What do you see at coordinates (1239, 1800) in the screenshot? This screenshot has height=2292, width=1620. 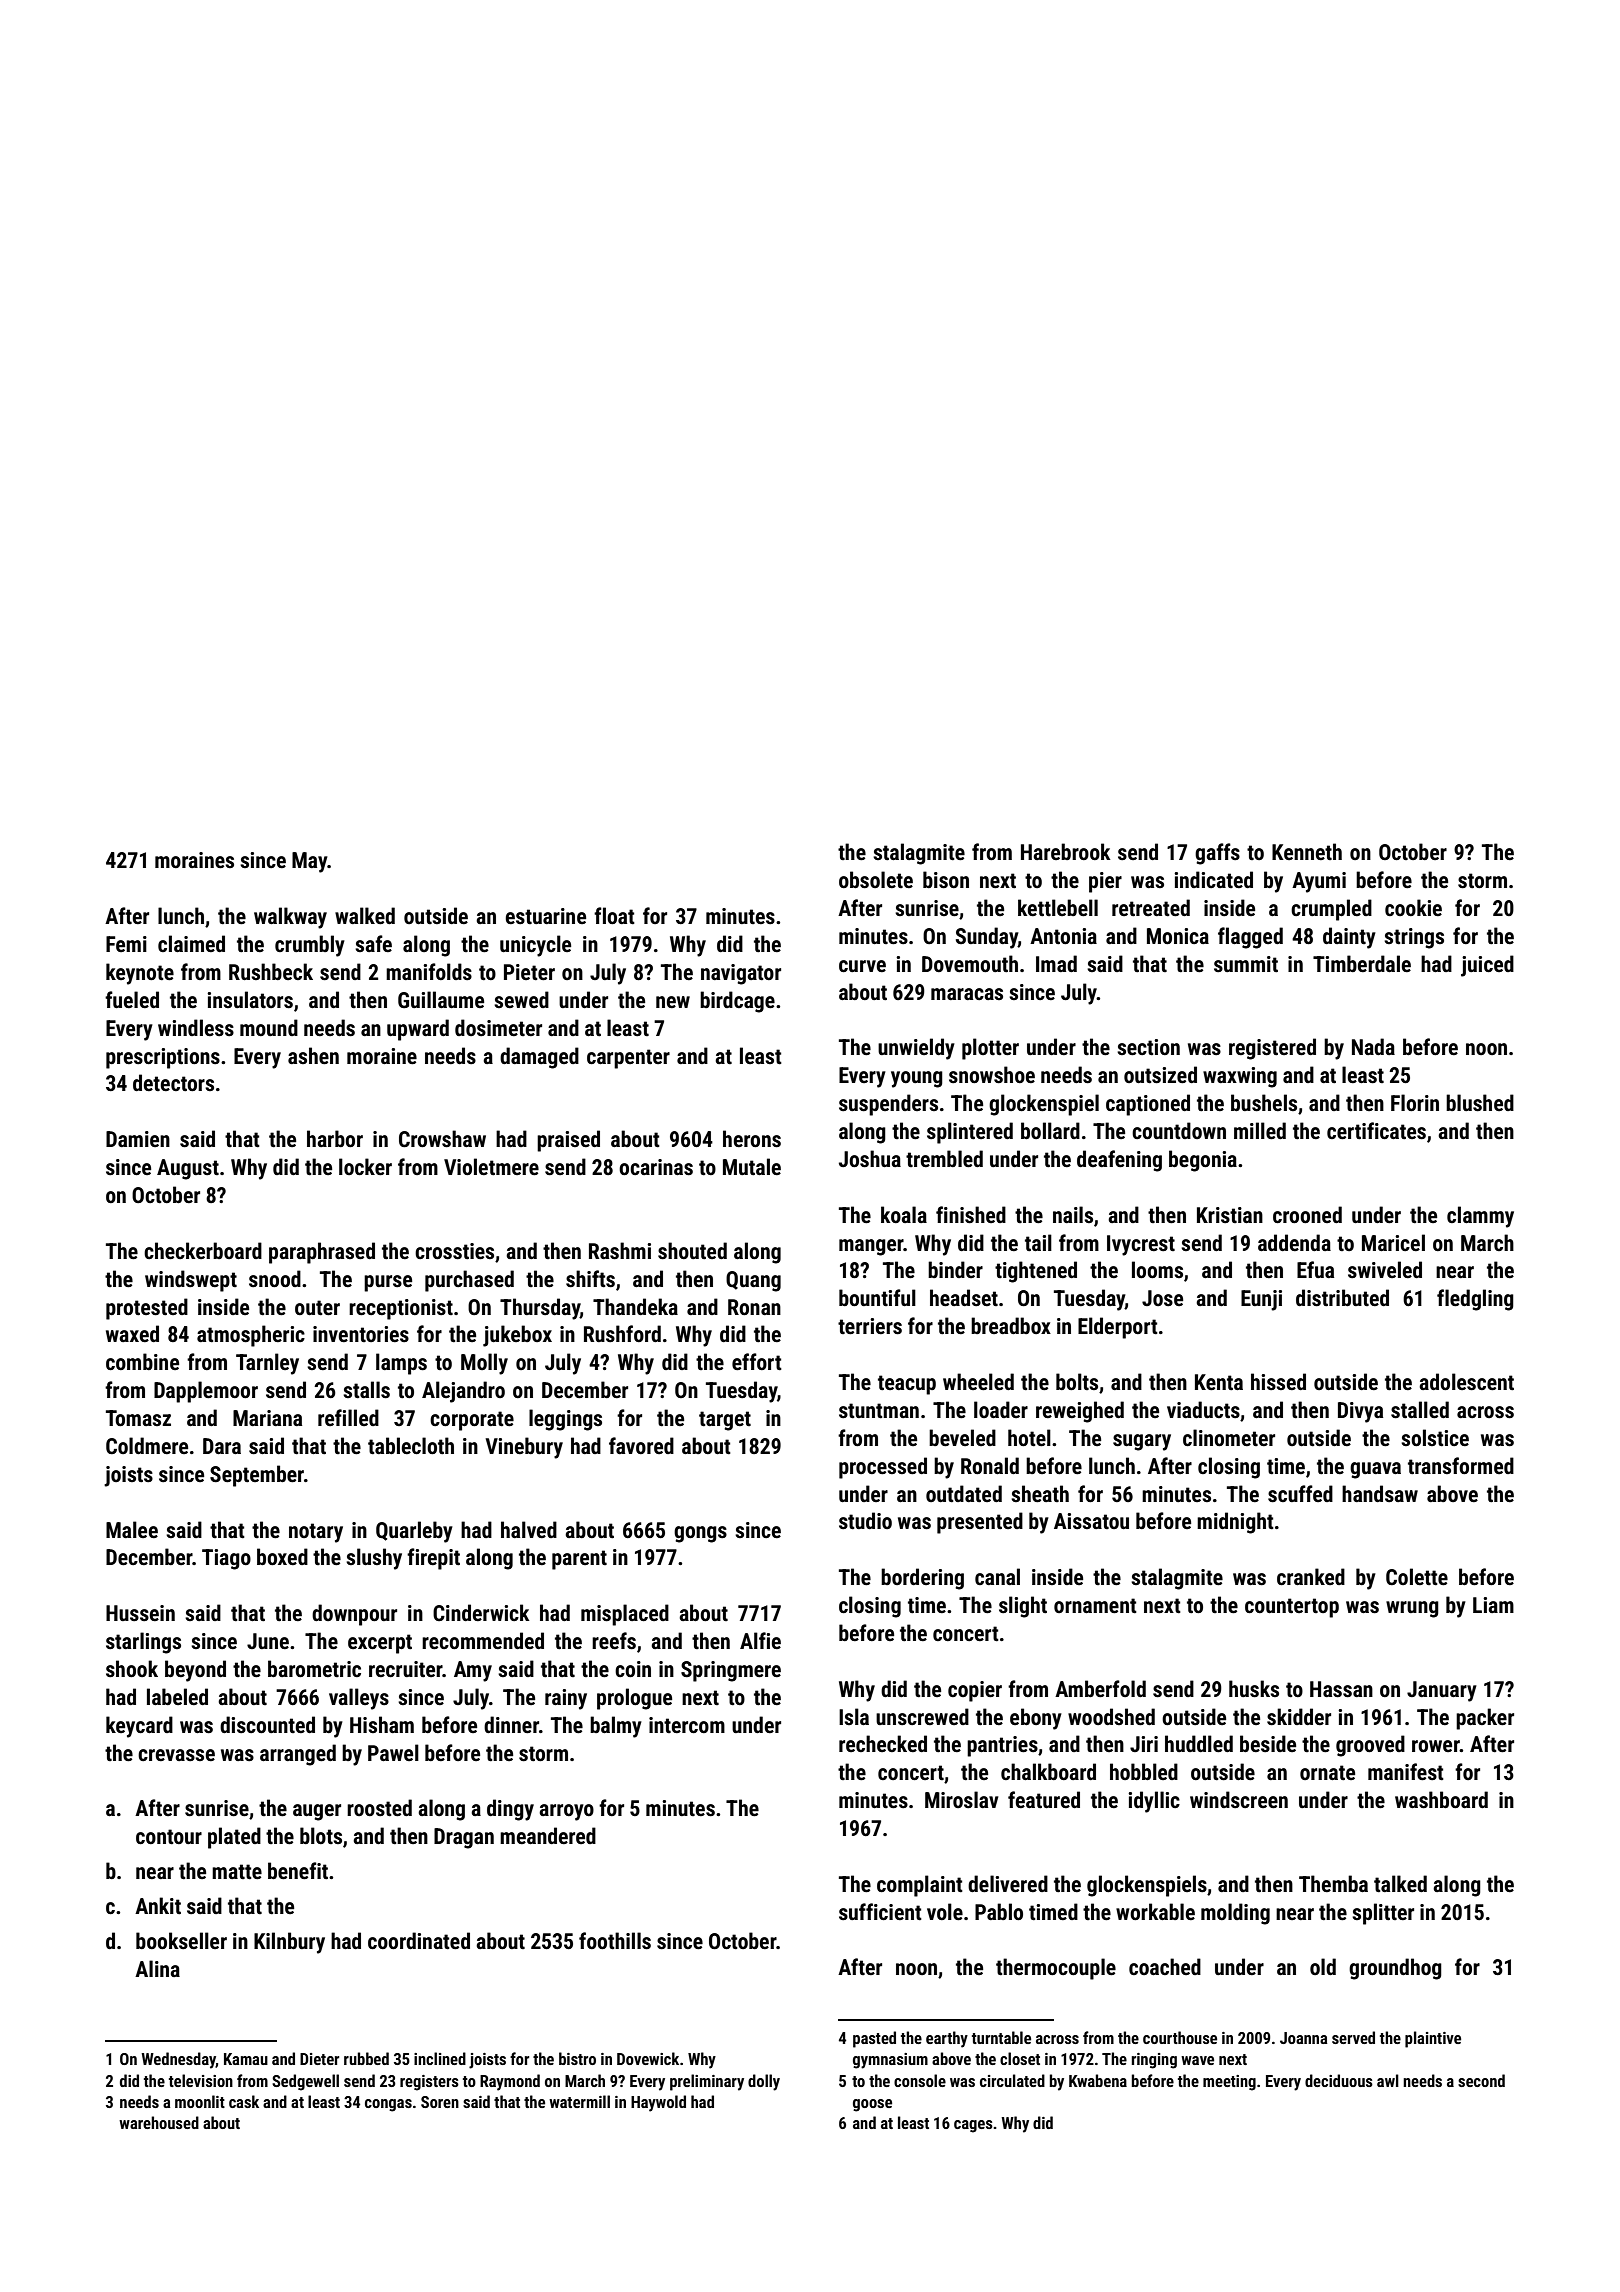 I see `windscreen` at bounding box center [1239, 1800].
